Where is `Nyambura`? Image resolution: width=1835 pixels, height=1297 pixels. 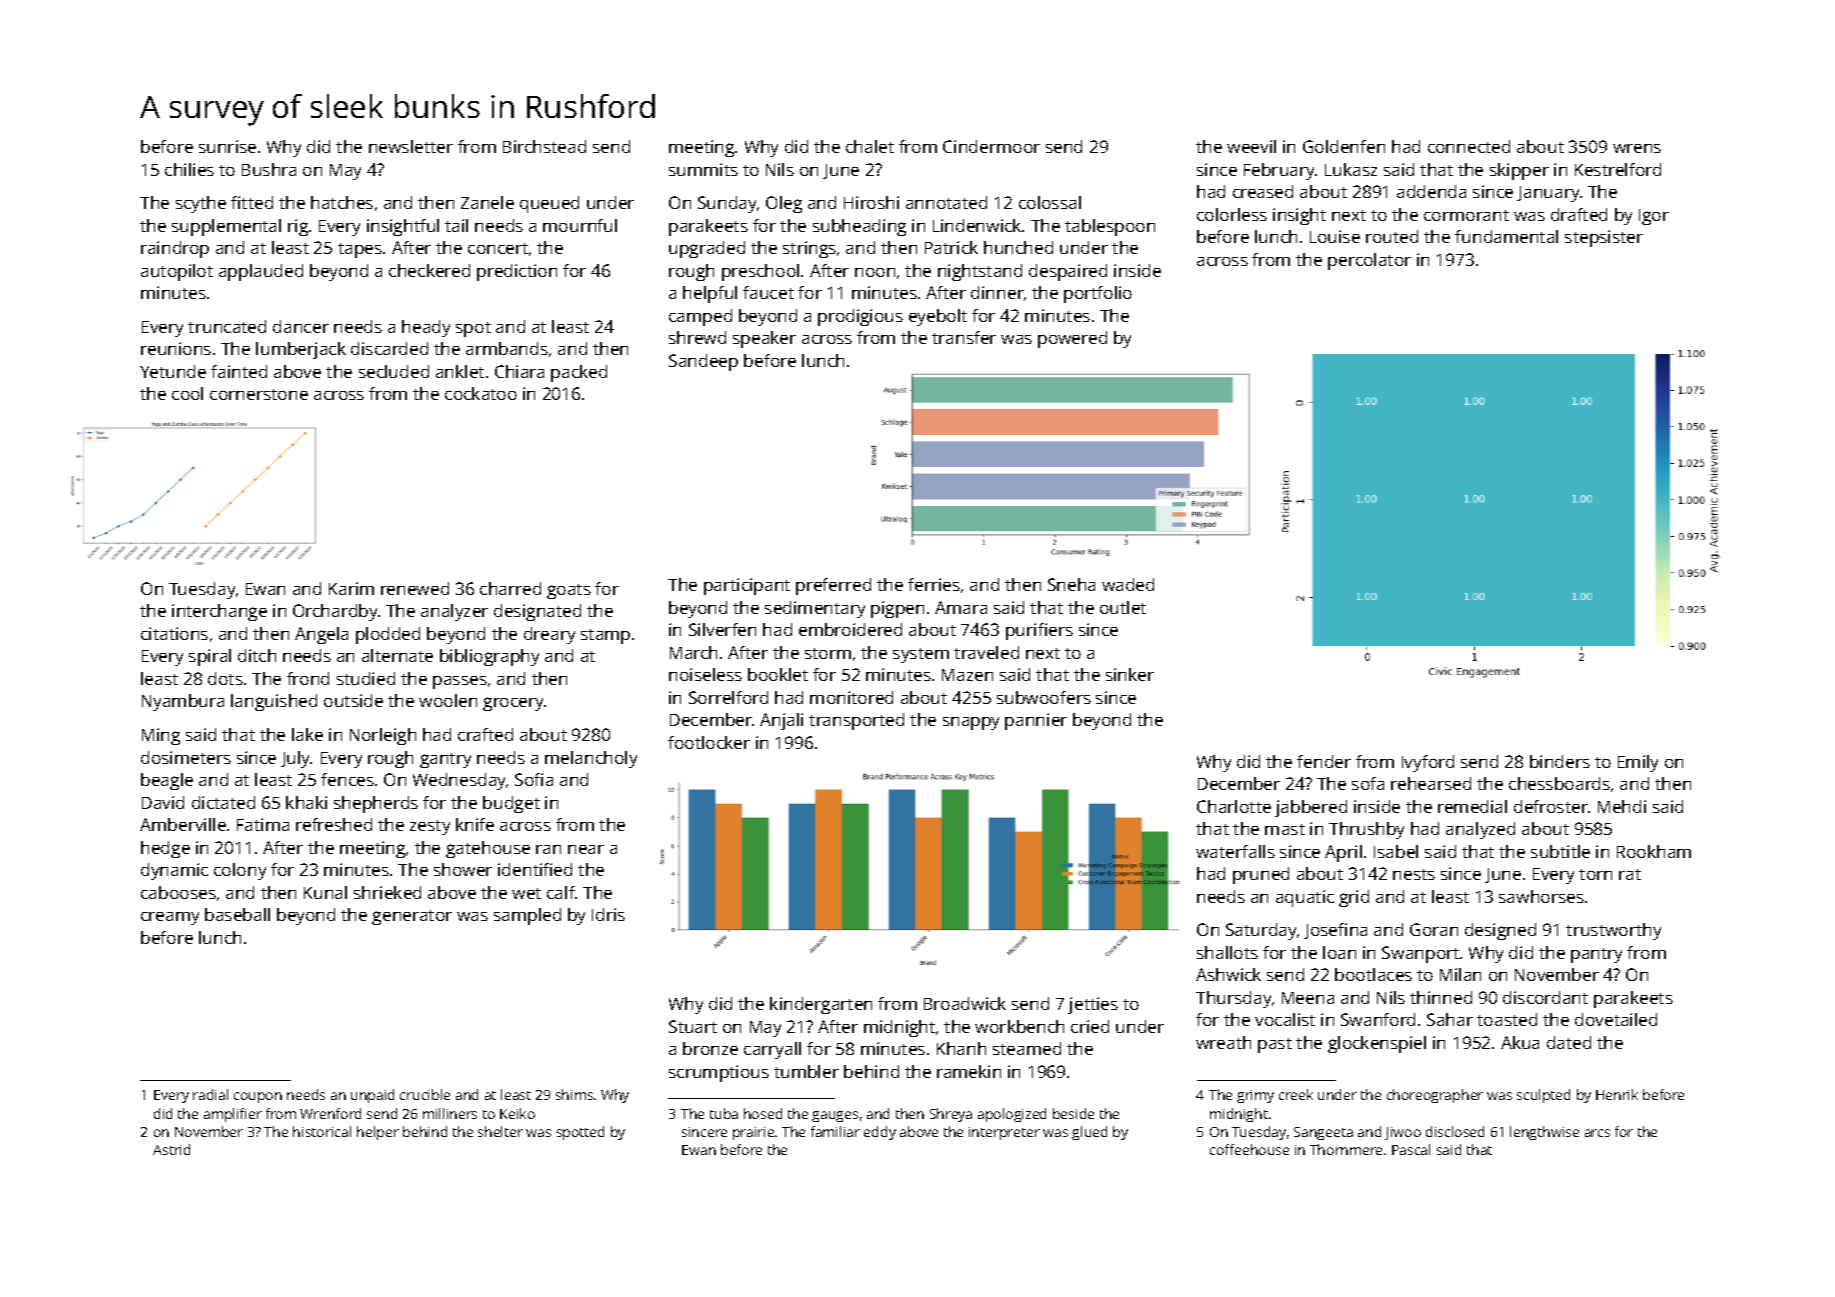 Nyambura is located at coordinates (183, 702).
